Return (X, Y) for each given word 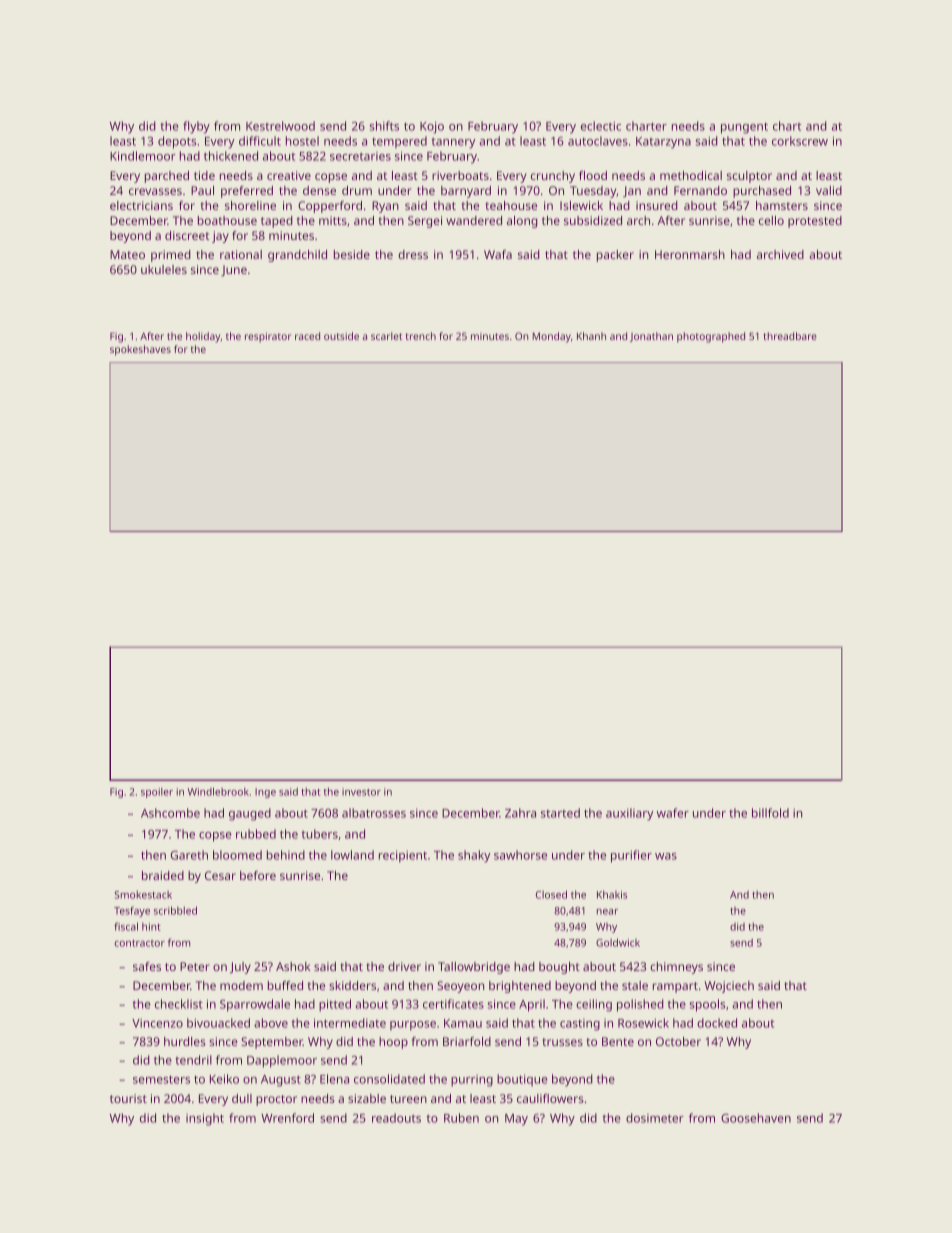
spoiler (157, 793)
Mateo (127, 254)
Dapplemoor (282, 1061)
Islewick (581, 205)
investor (361, 792)
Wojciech (729, 987)
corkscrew (800, 141)
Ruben (461, 1118)
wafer (673, 813)
